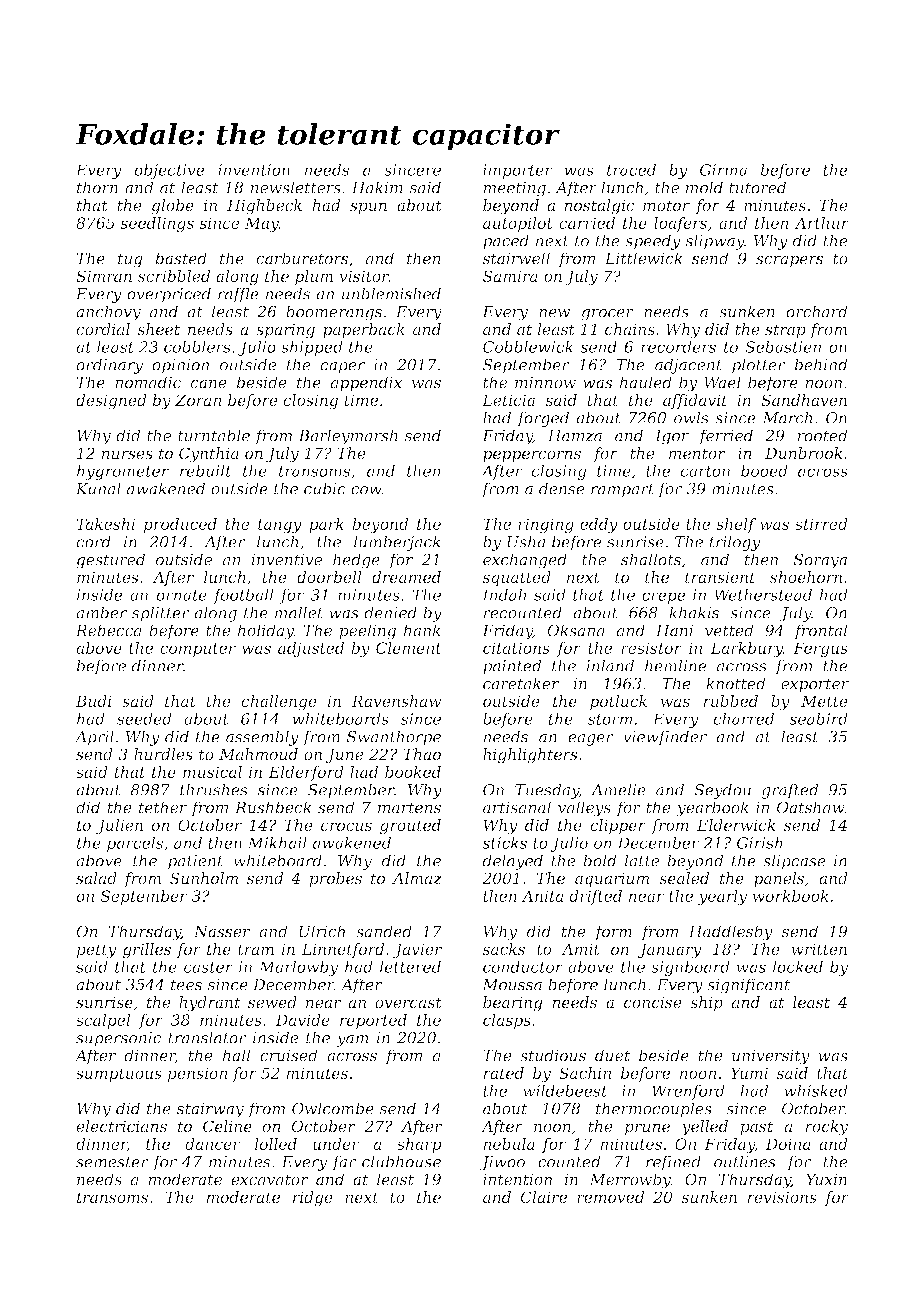 Image resolution: width=924 pixels, height=1308 pixels. I want to click on Mahmoud, so click(258, 754).
